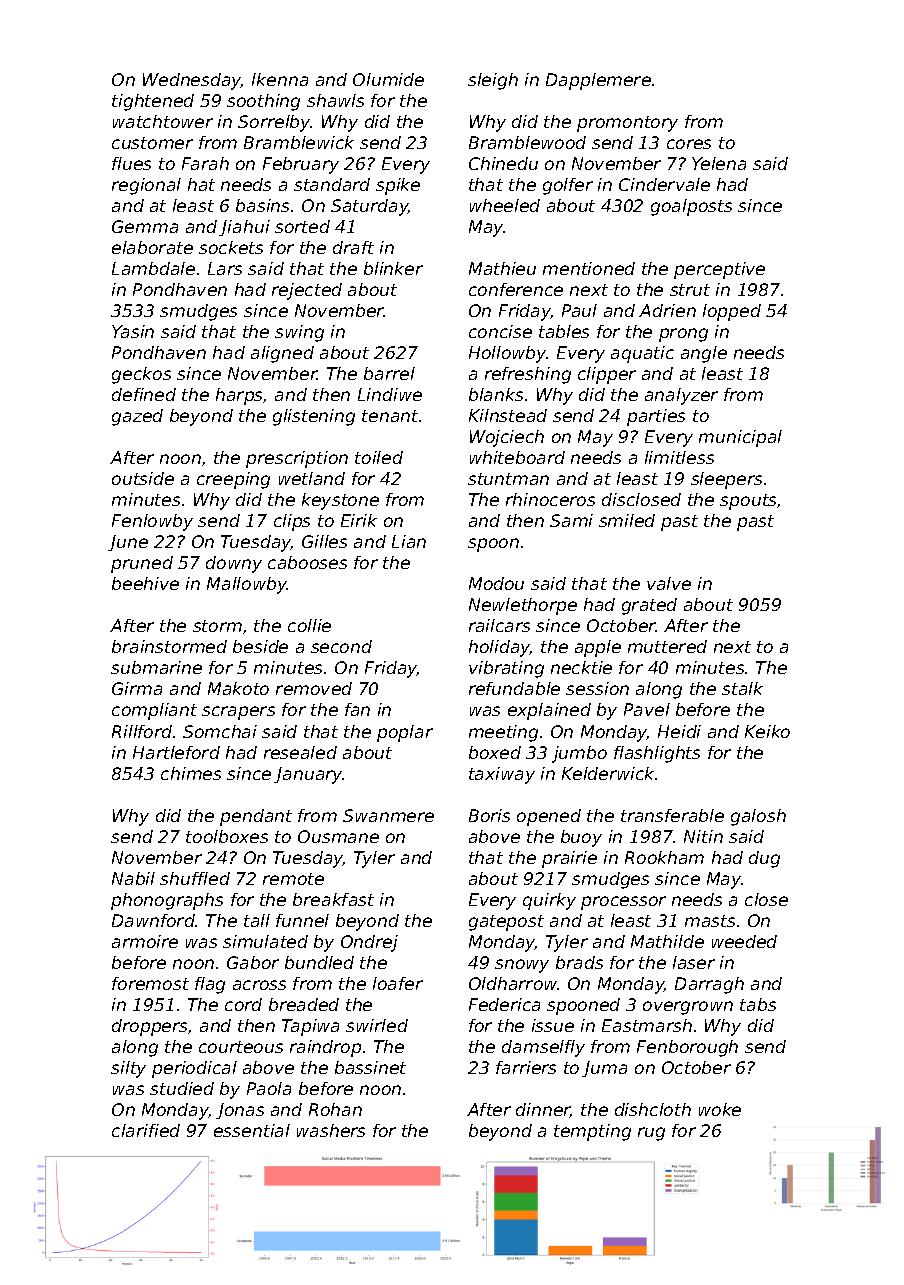 This image has width=904, height=1285. Describe the element at coordinates (604, 1069) in the image. I see `Juma` at that location.
